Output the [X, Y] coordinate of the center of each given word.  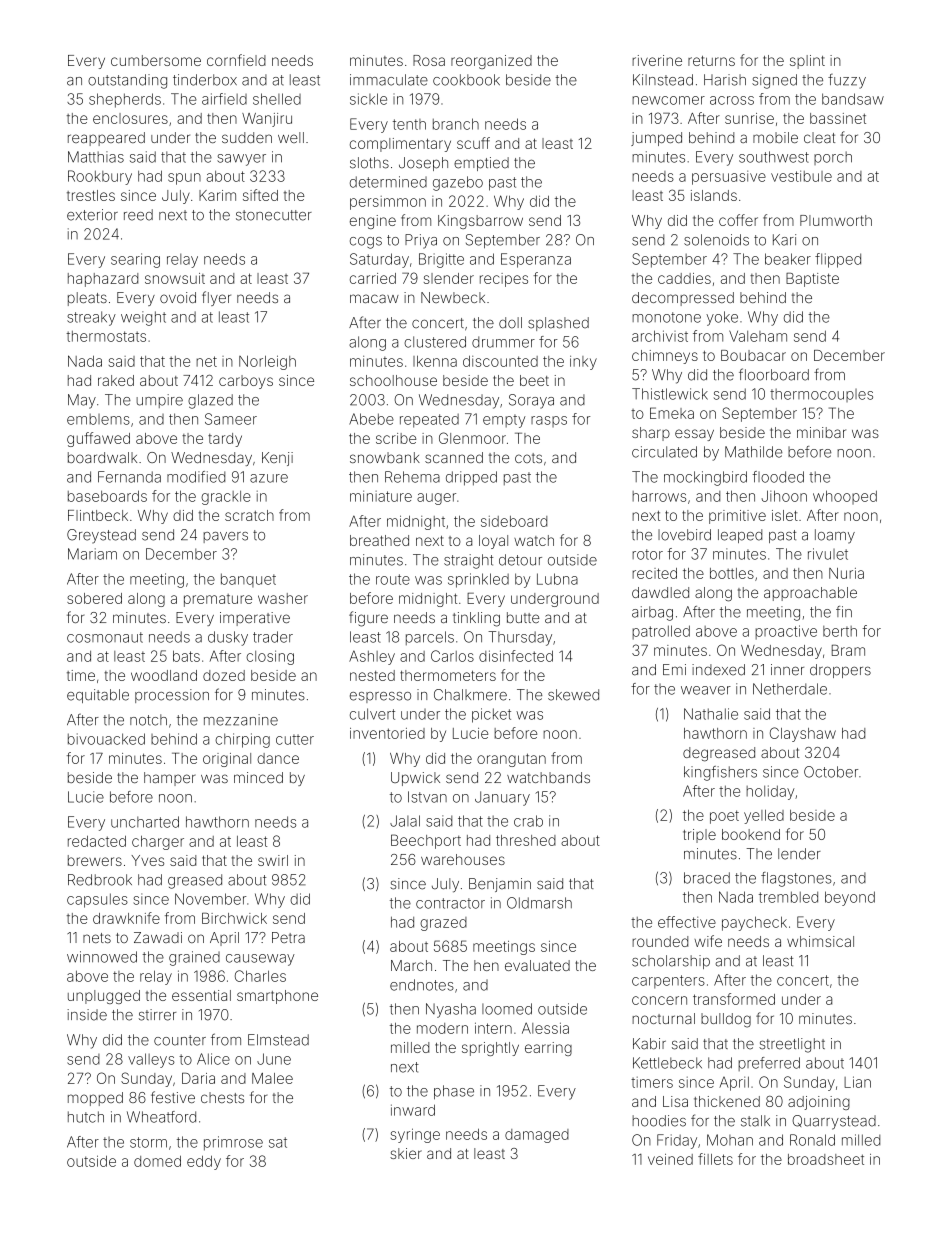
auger [436, 499]
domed [157, 1161]
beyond [850, 898]
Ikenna [435, 361]
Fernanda [129, 477]
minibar [821, 432]
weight [143, 318]
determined [388, 182]
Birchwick [234, 918]
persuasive [729, 178]
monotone [666, 317]
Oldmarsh [539, 903]
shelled [277, 99]
